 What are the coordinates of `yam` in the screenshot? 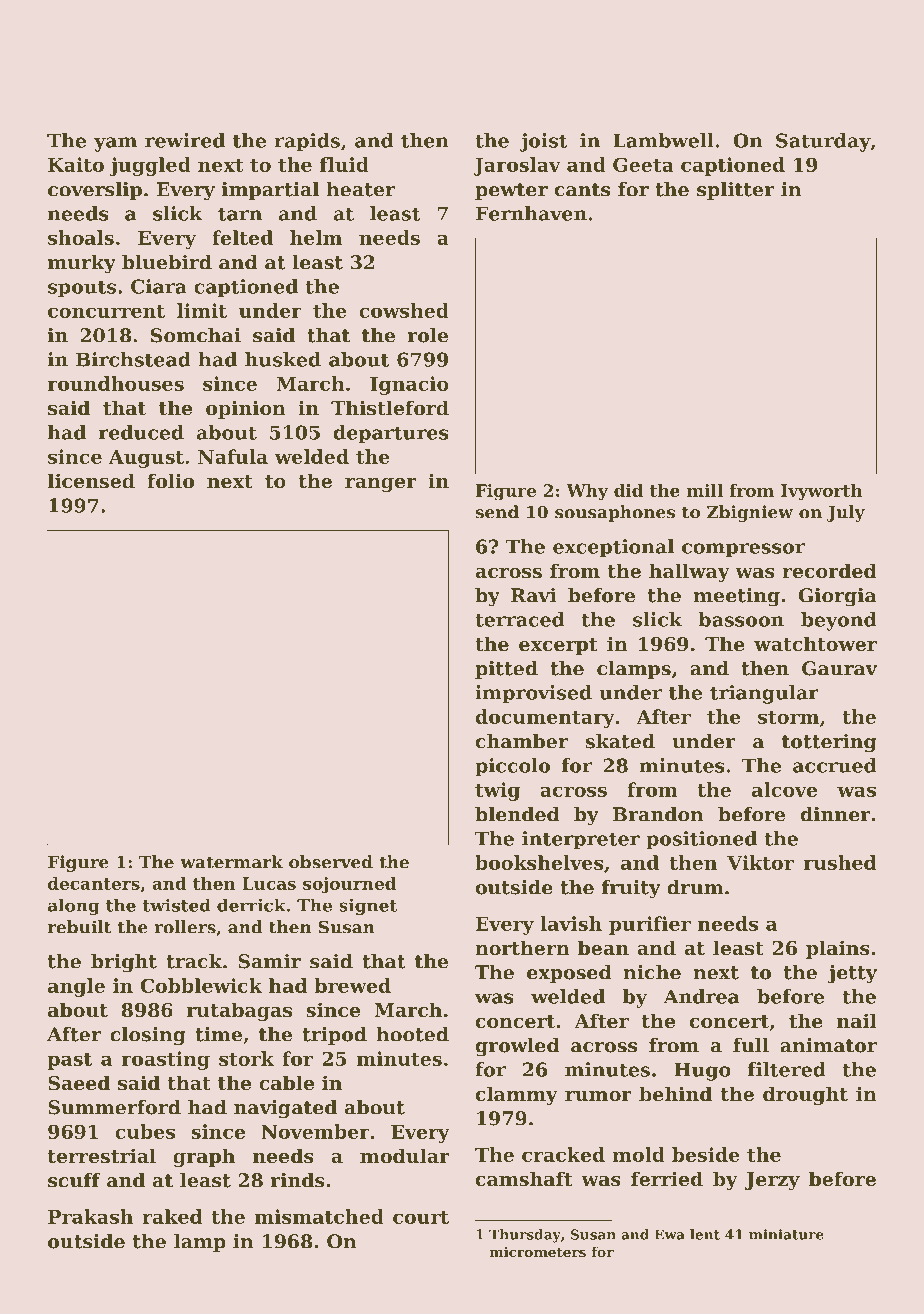 It's located at (115, 144).
